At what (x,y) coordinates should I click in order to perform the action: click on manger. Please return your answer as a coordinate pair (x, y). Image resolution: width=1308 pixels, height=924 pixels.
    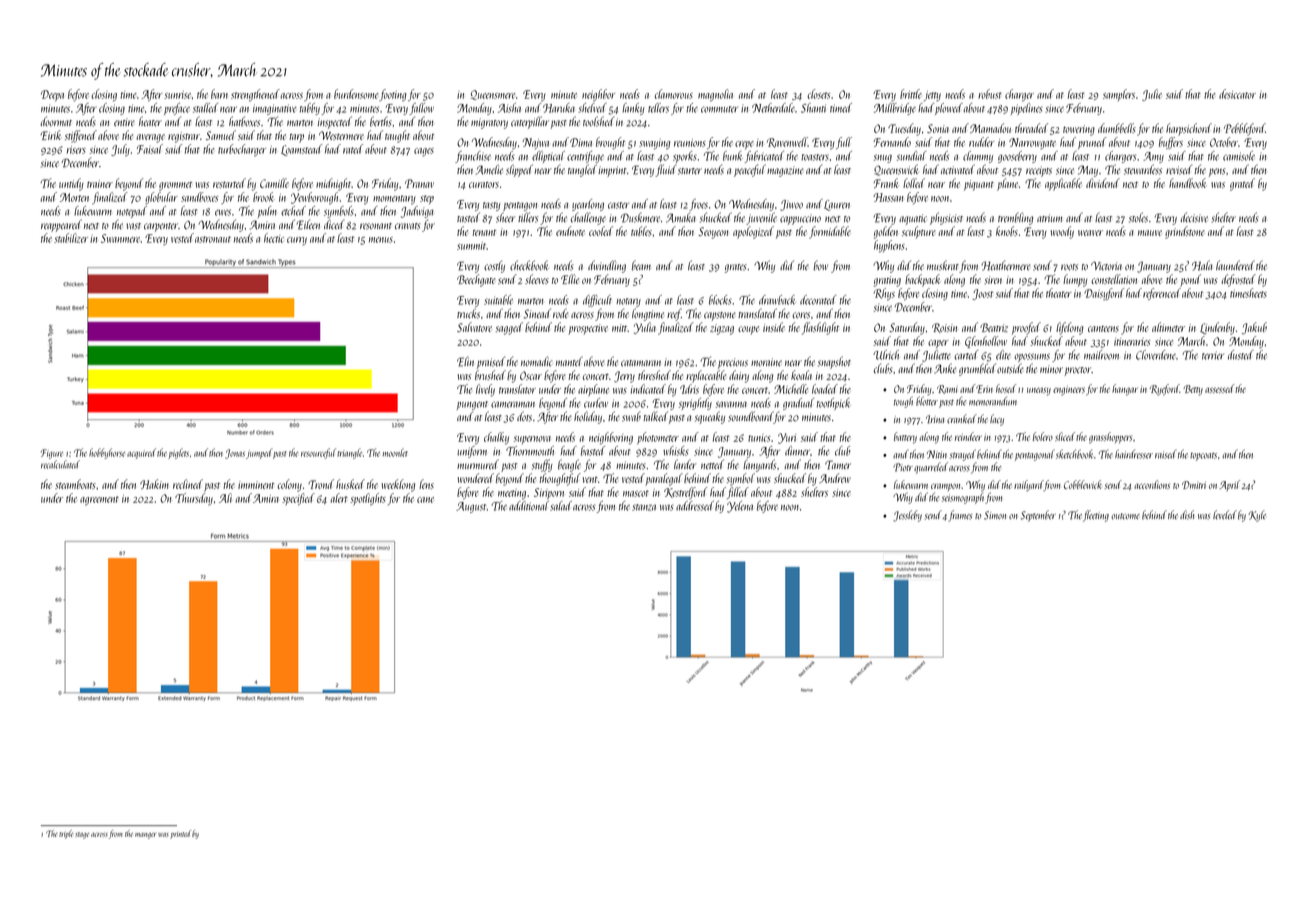
    Looking at the image, I should click on (145, 836).
